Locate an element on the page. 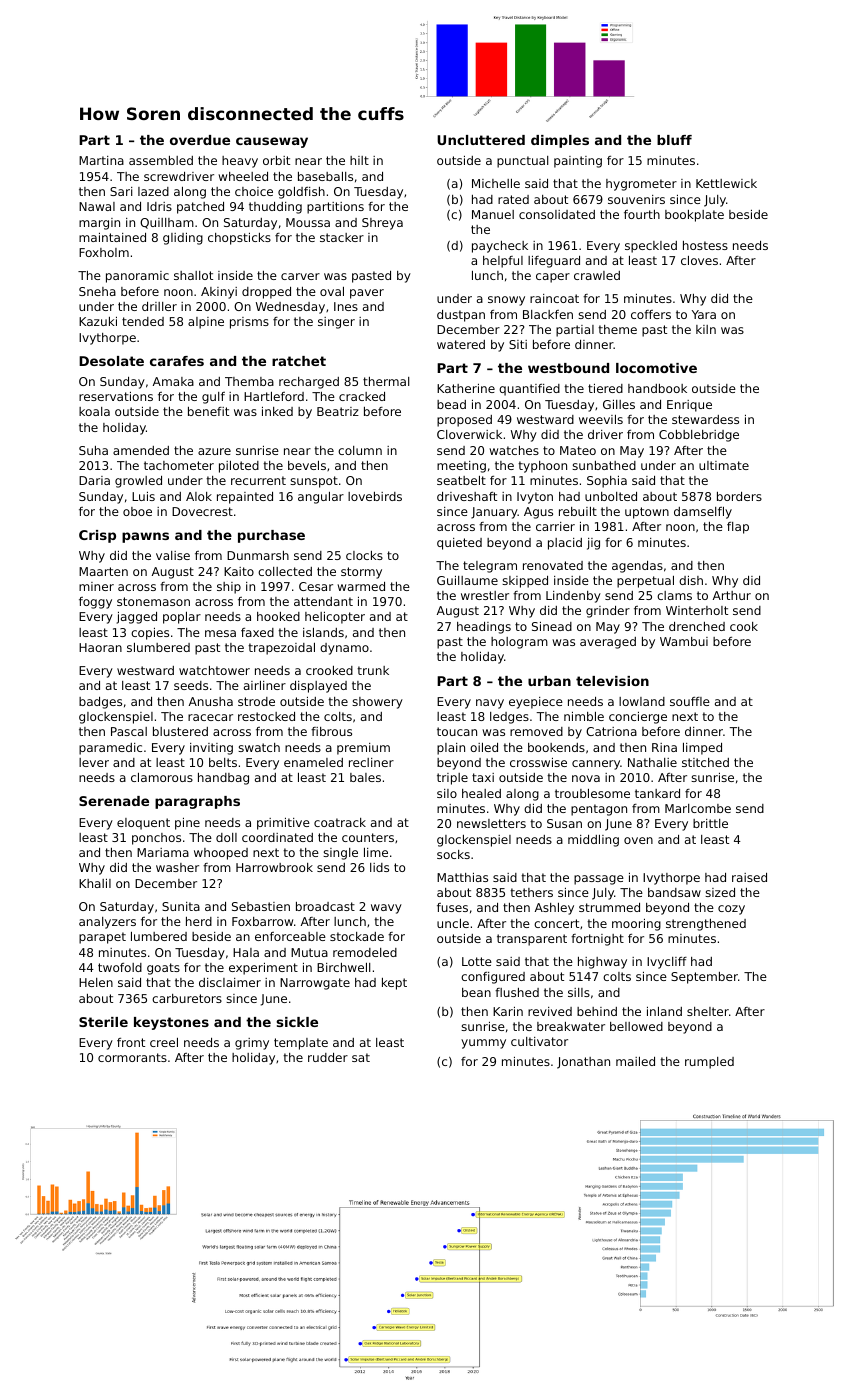 The width and height of the image is (849, 1400). locomotive is located at coordinates (656, 368).
